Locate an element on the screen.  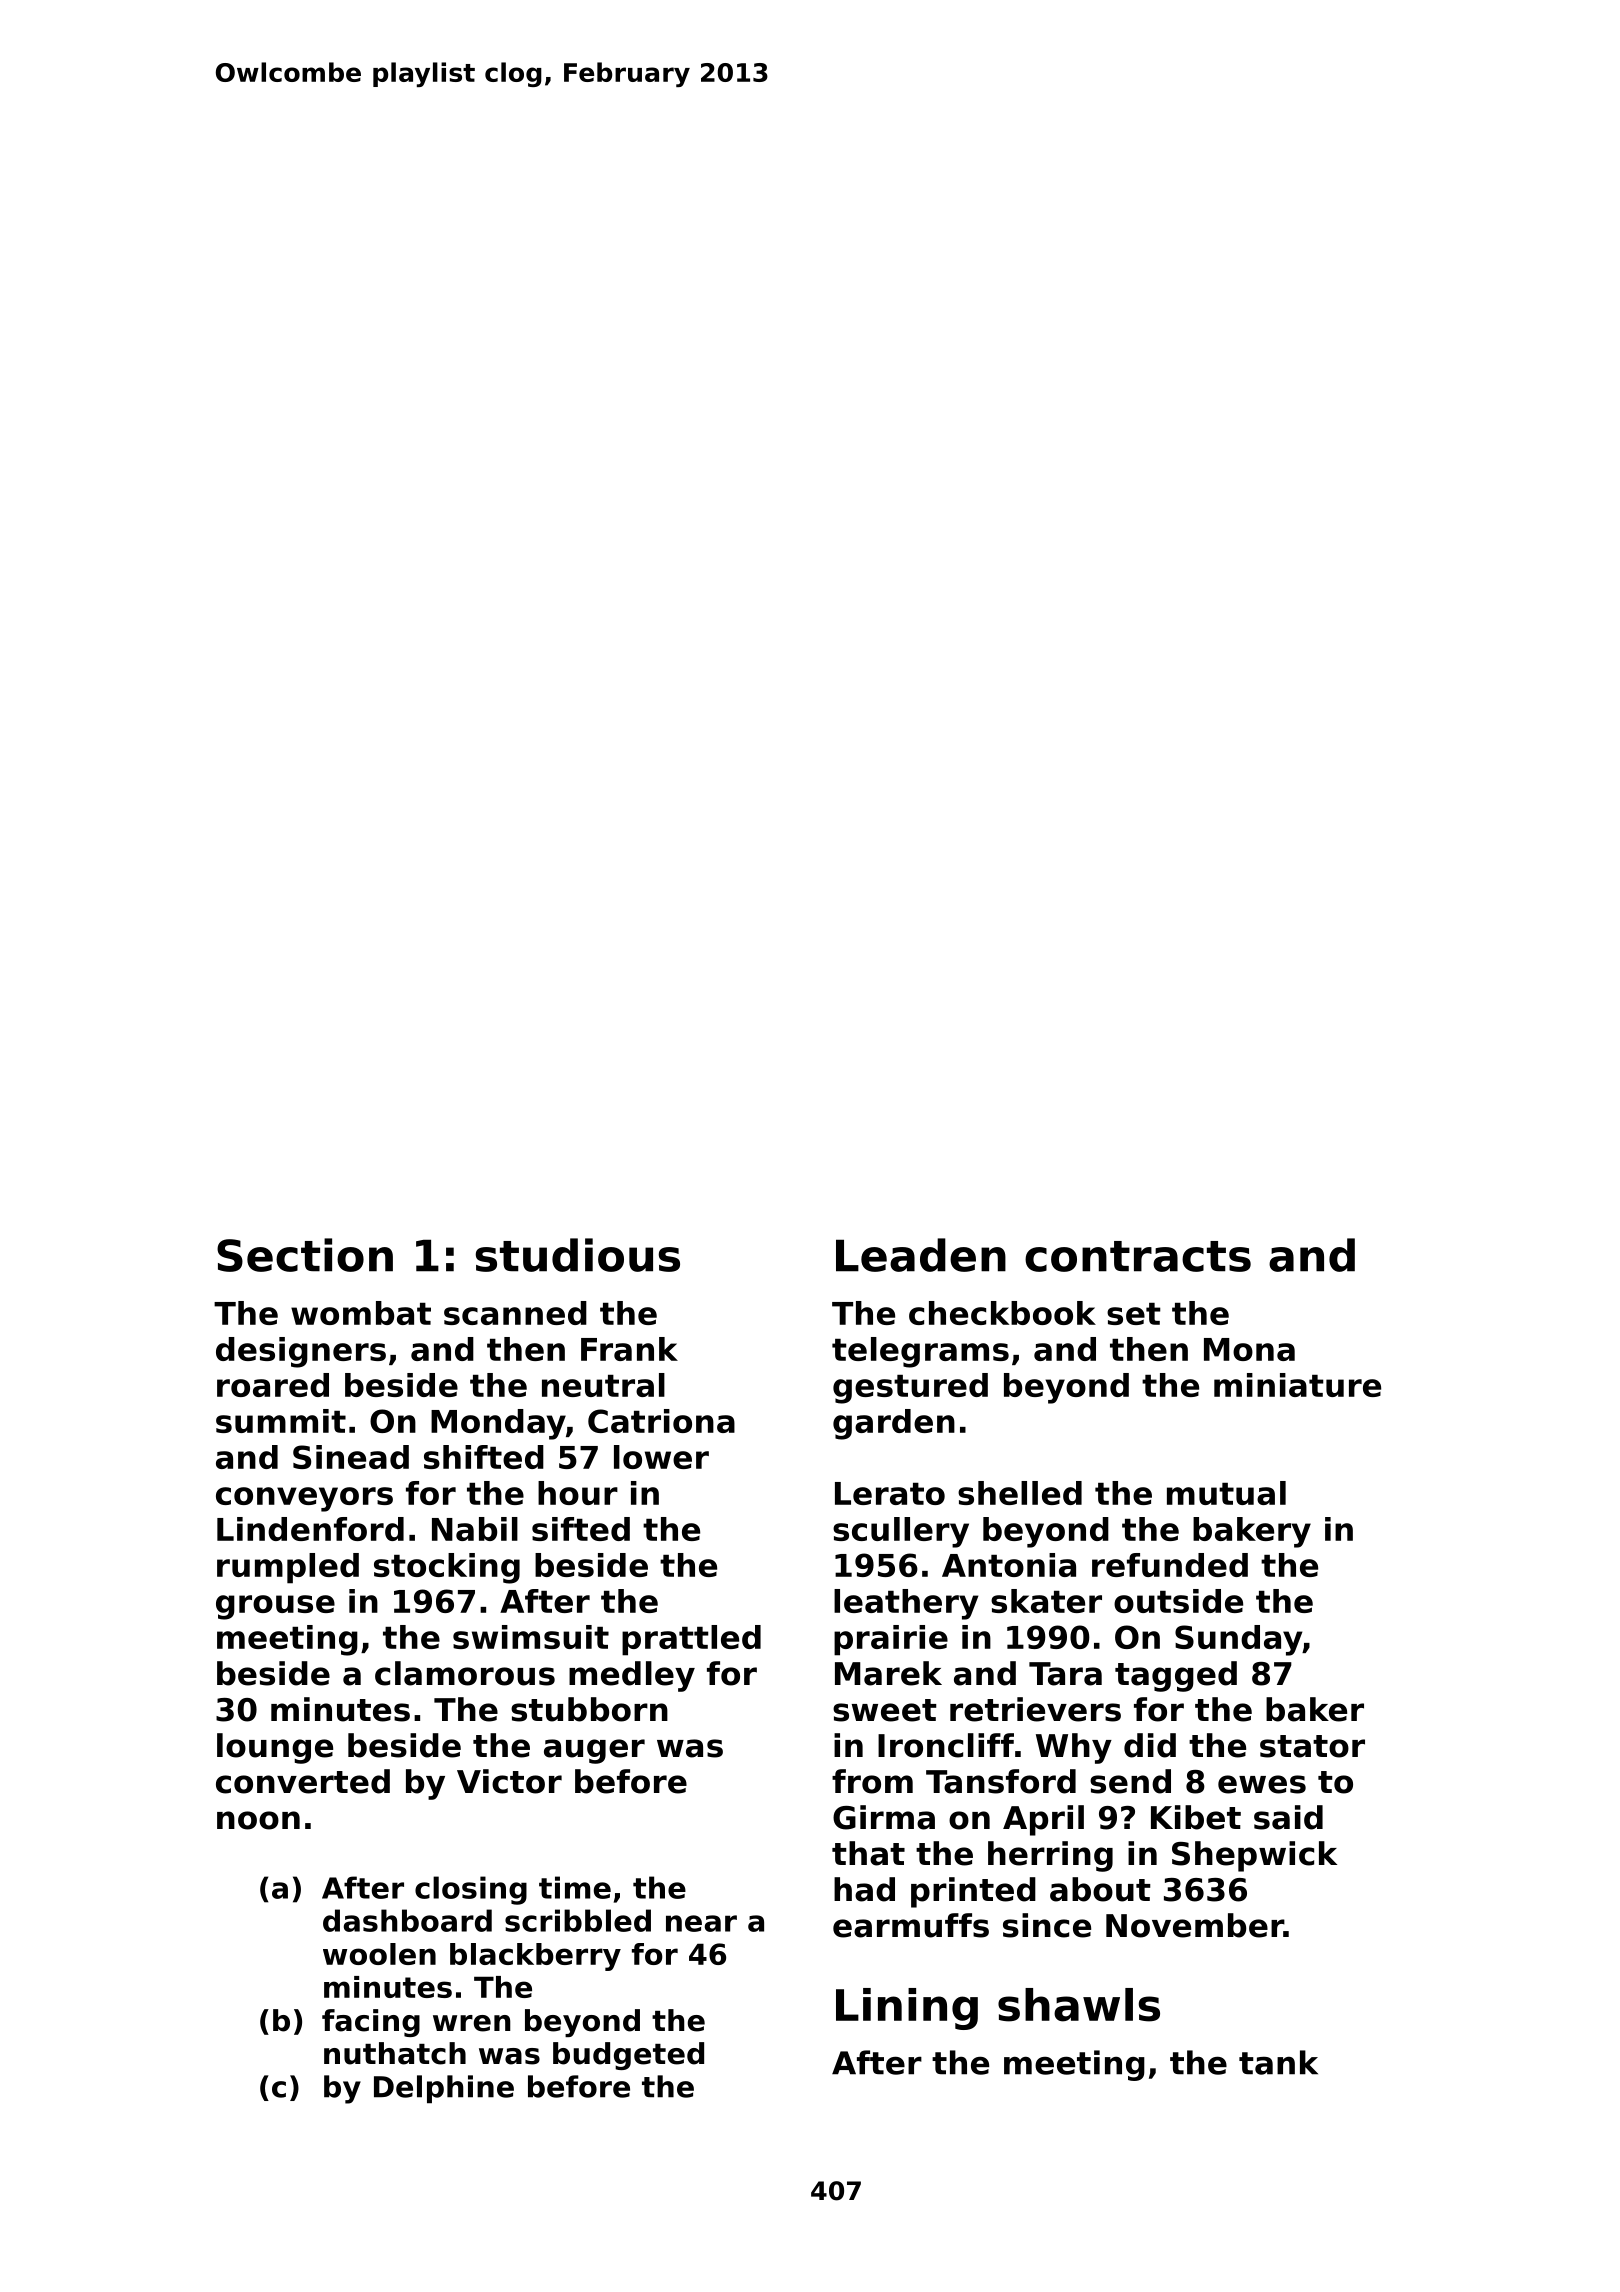
time is located at coordinates (575, 1887).
